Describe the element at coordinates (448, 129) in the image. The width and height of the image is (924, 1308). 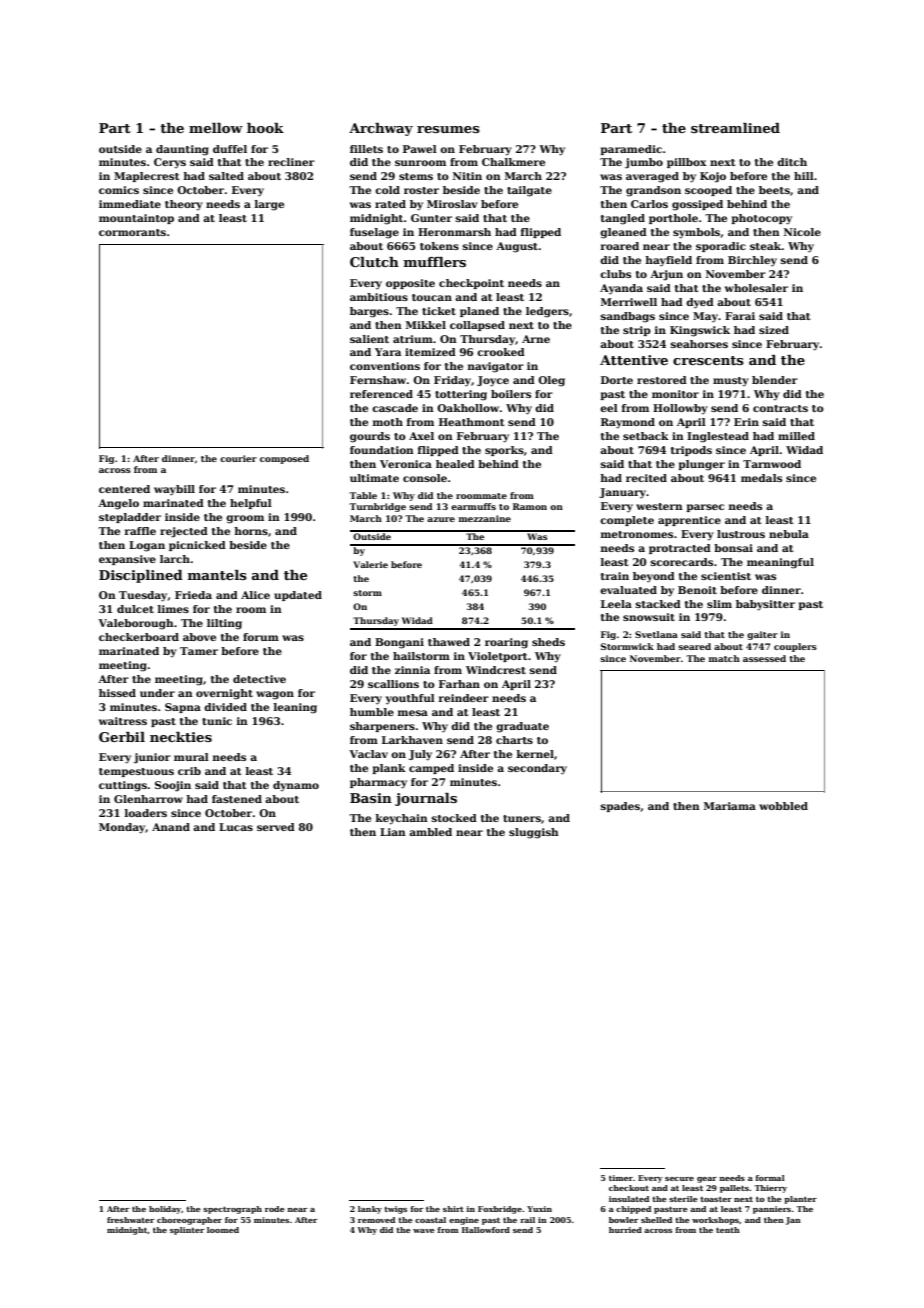
I see `resumes` at that location.
